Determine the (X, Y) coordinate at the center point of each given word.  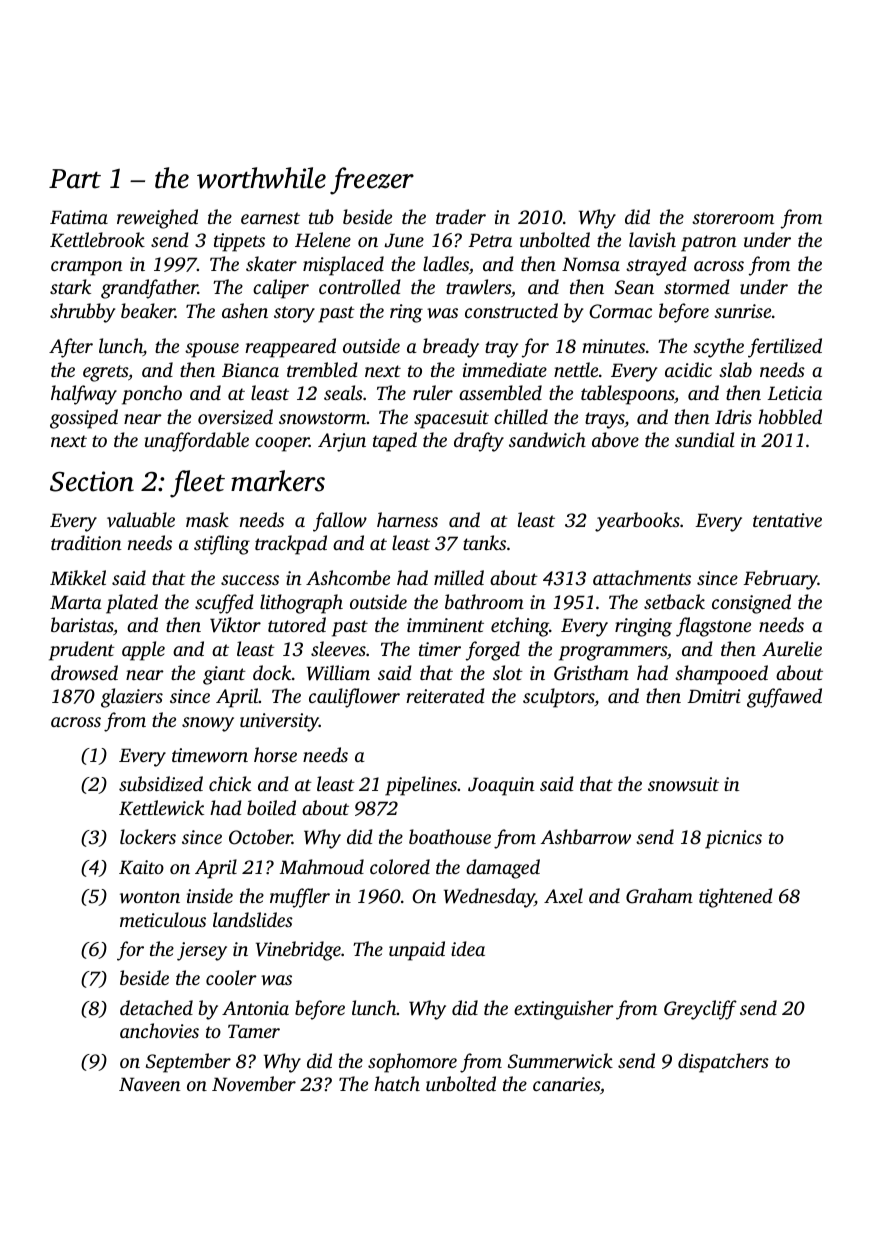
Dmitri (714, 696)
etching (520, 627)
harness (407, 519)
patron (709, 243)
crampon (87, 268)
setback (674, 601)
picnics (733, 839)
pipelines (421, 786)
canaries (566, 1084)
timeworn (210, 755)
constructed (511, 310)
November (254, 1083)
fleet (197, 484)
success (250, 580)
